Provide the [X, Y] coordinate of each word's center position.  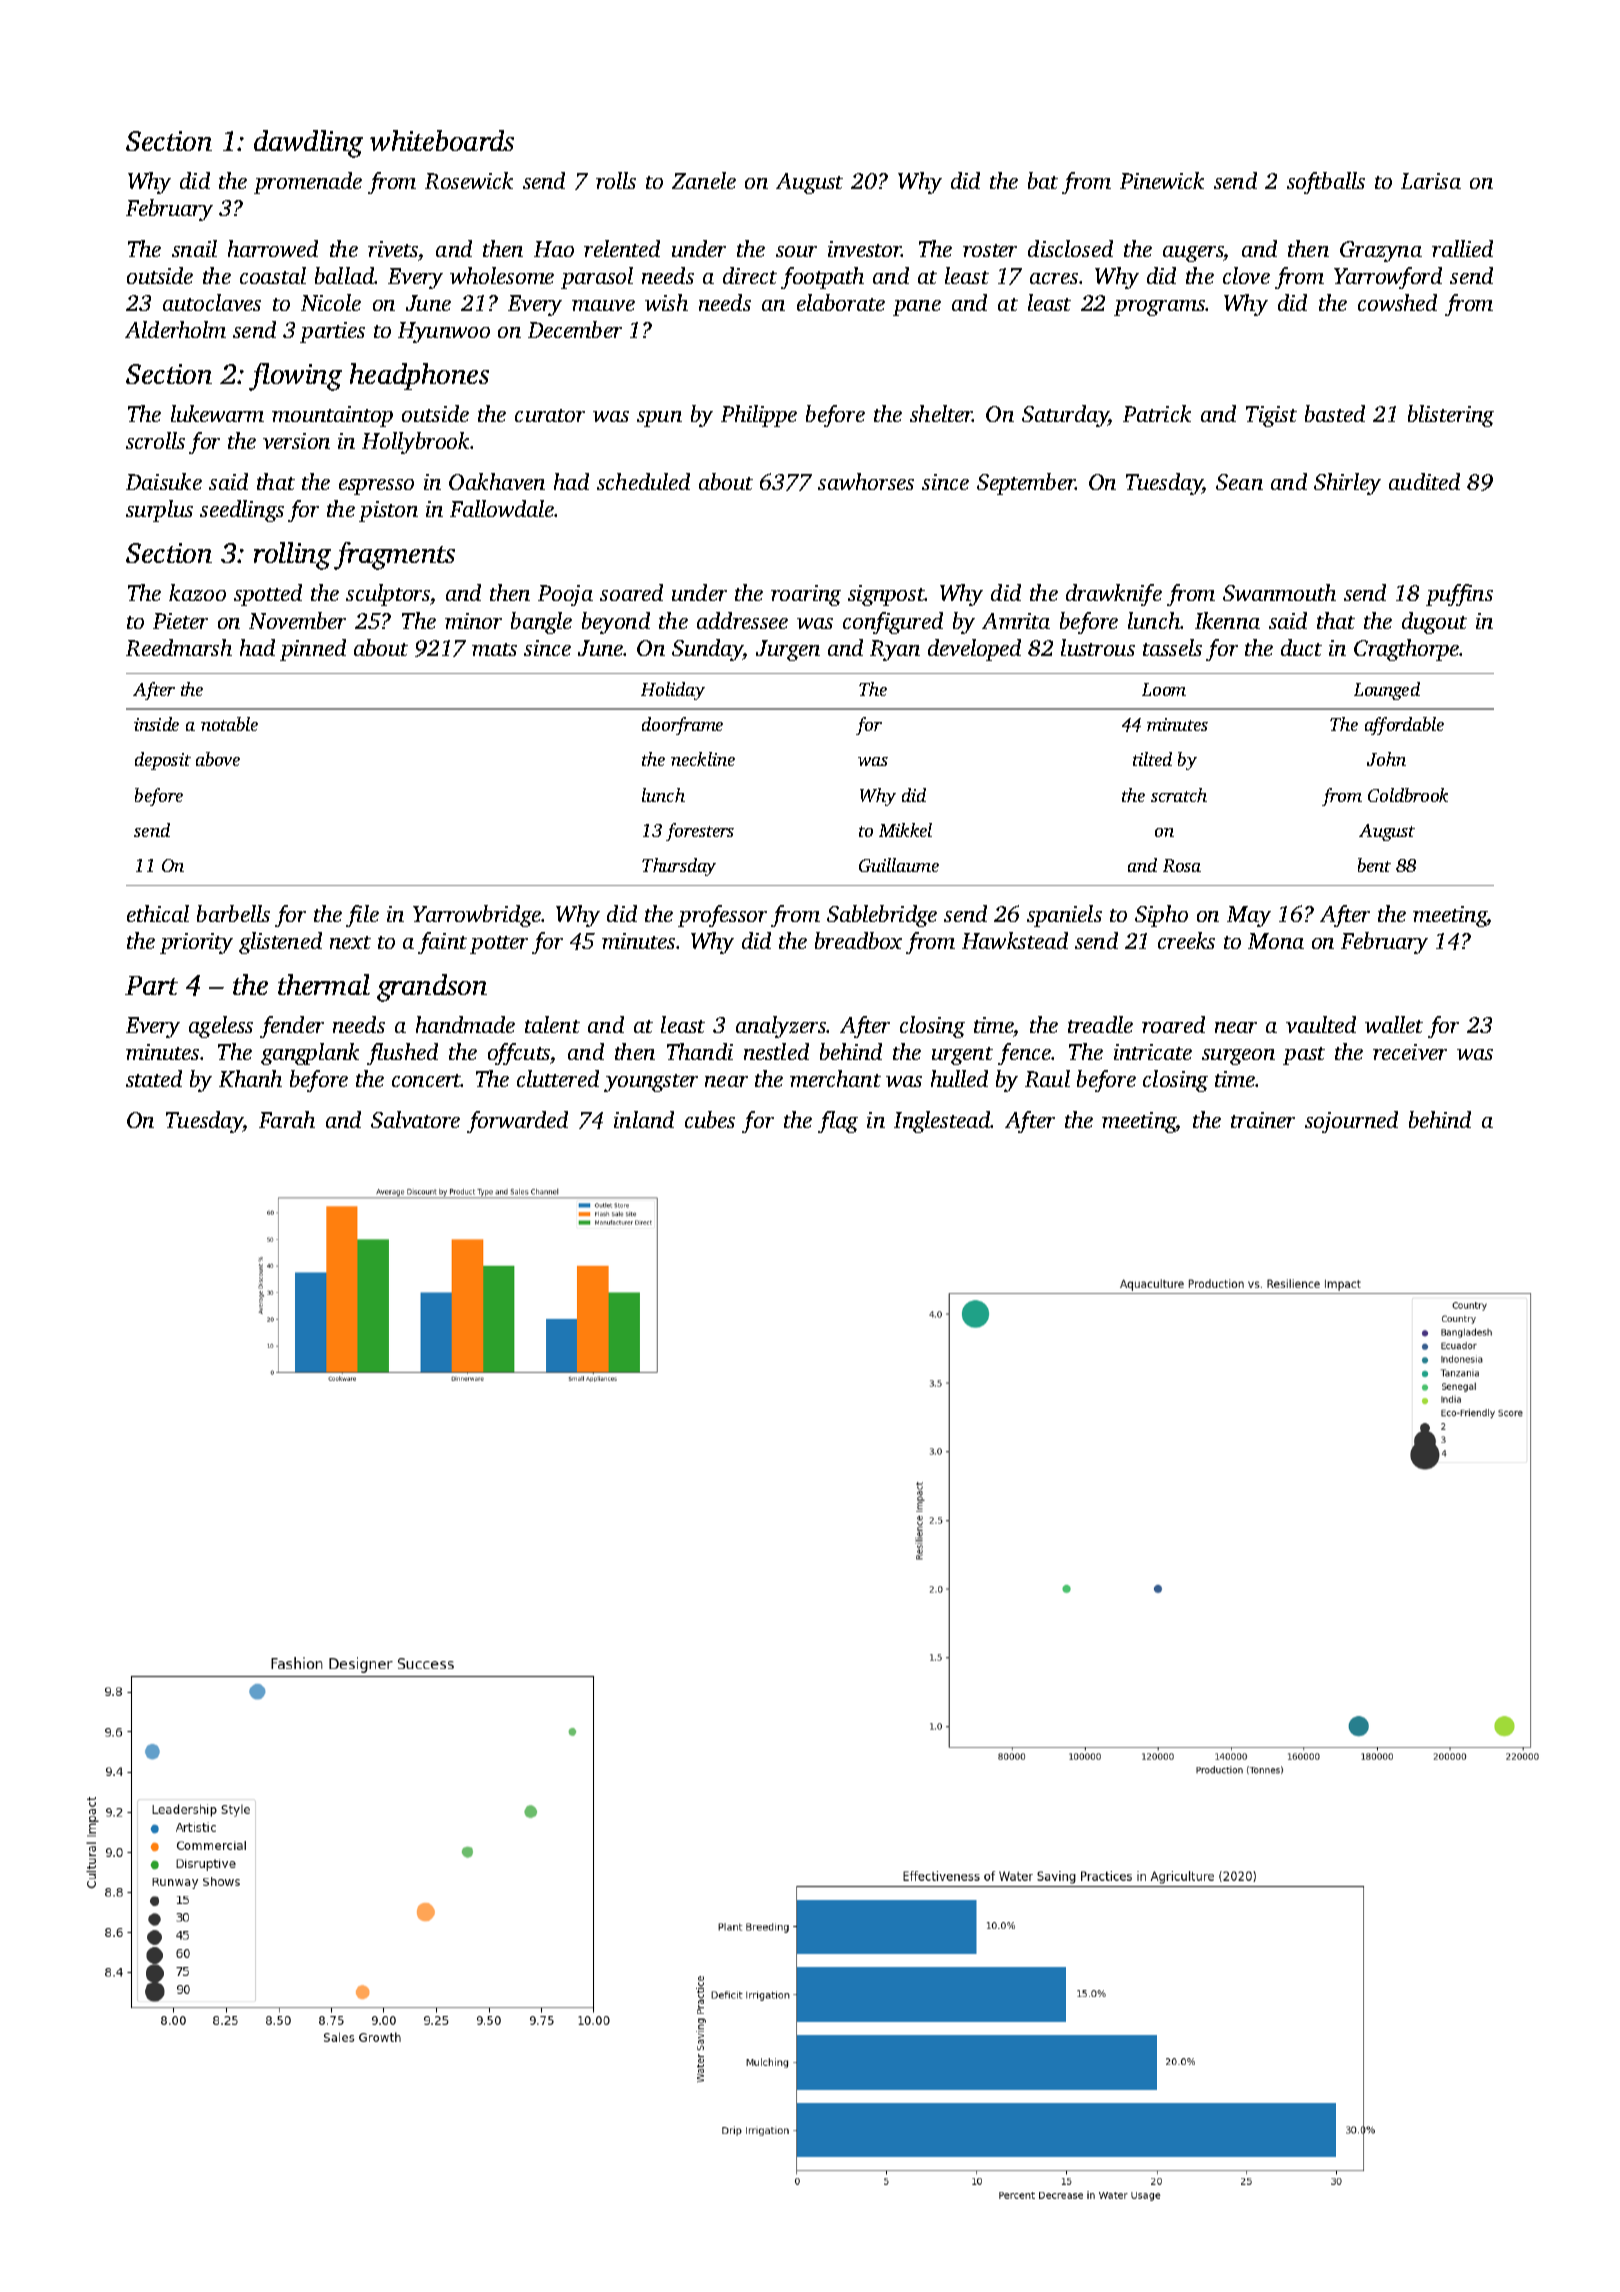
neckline [703, 759]
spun [659, 419]
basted [1335, 413]
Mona [1276, 941]
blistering [1451, 416]
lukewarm [217, 413]
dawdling [308, 144]
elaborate [841, 302]
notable [229, 724]
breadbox [858, 940]
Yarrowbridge [477, 916]
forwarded [517, 1122]
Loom [1164, 689]
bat [1043, 180]
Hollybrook [415, 443]
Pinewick [1162, 180]
